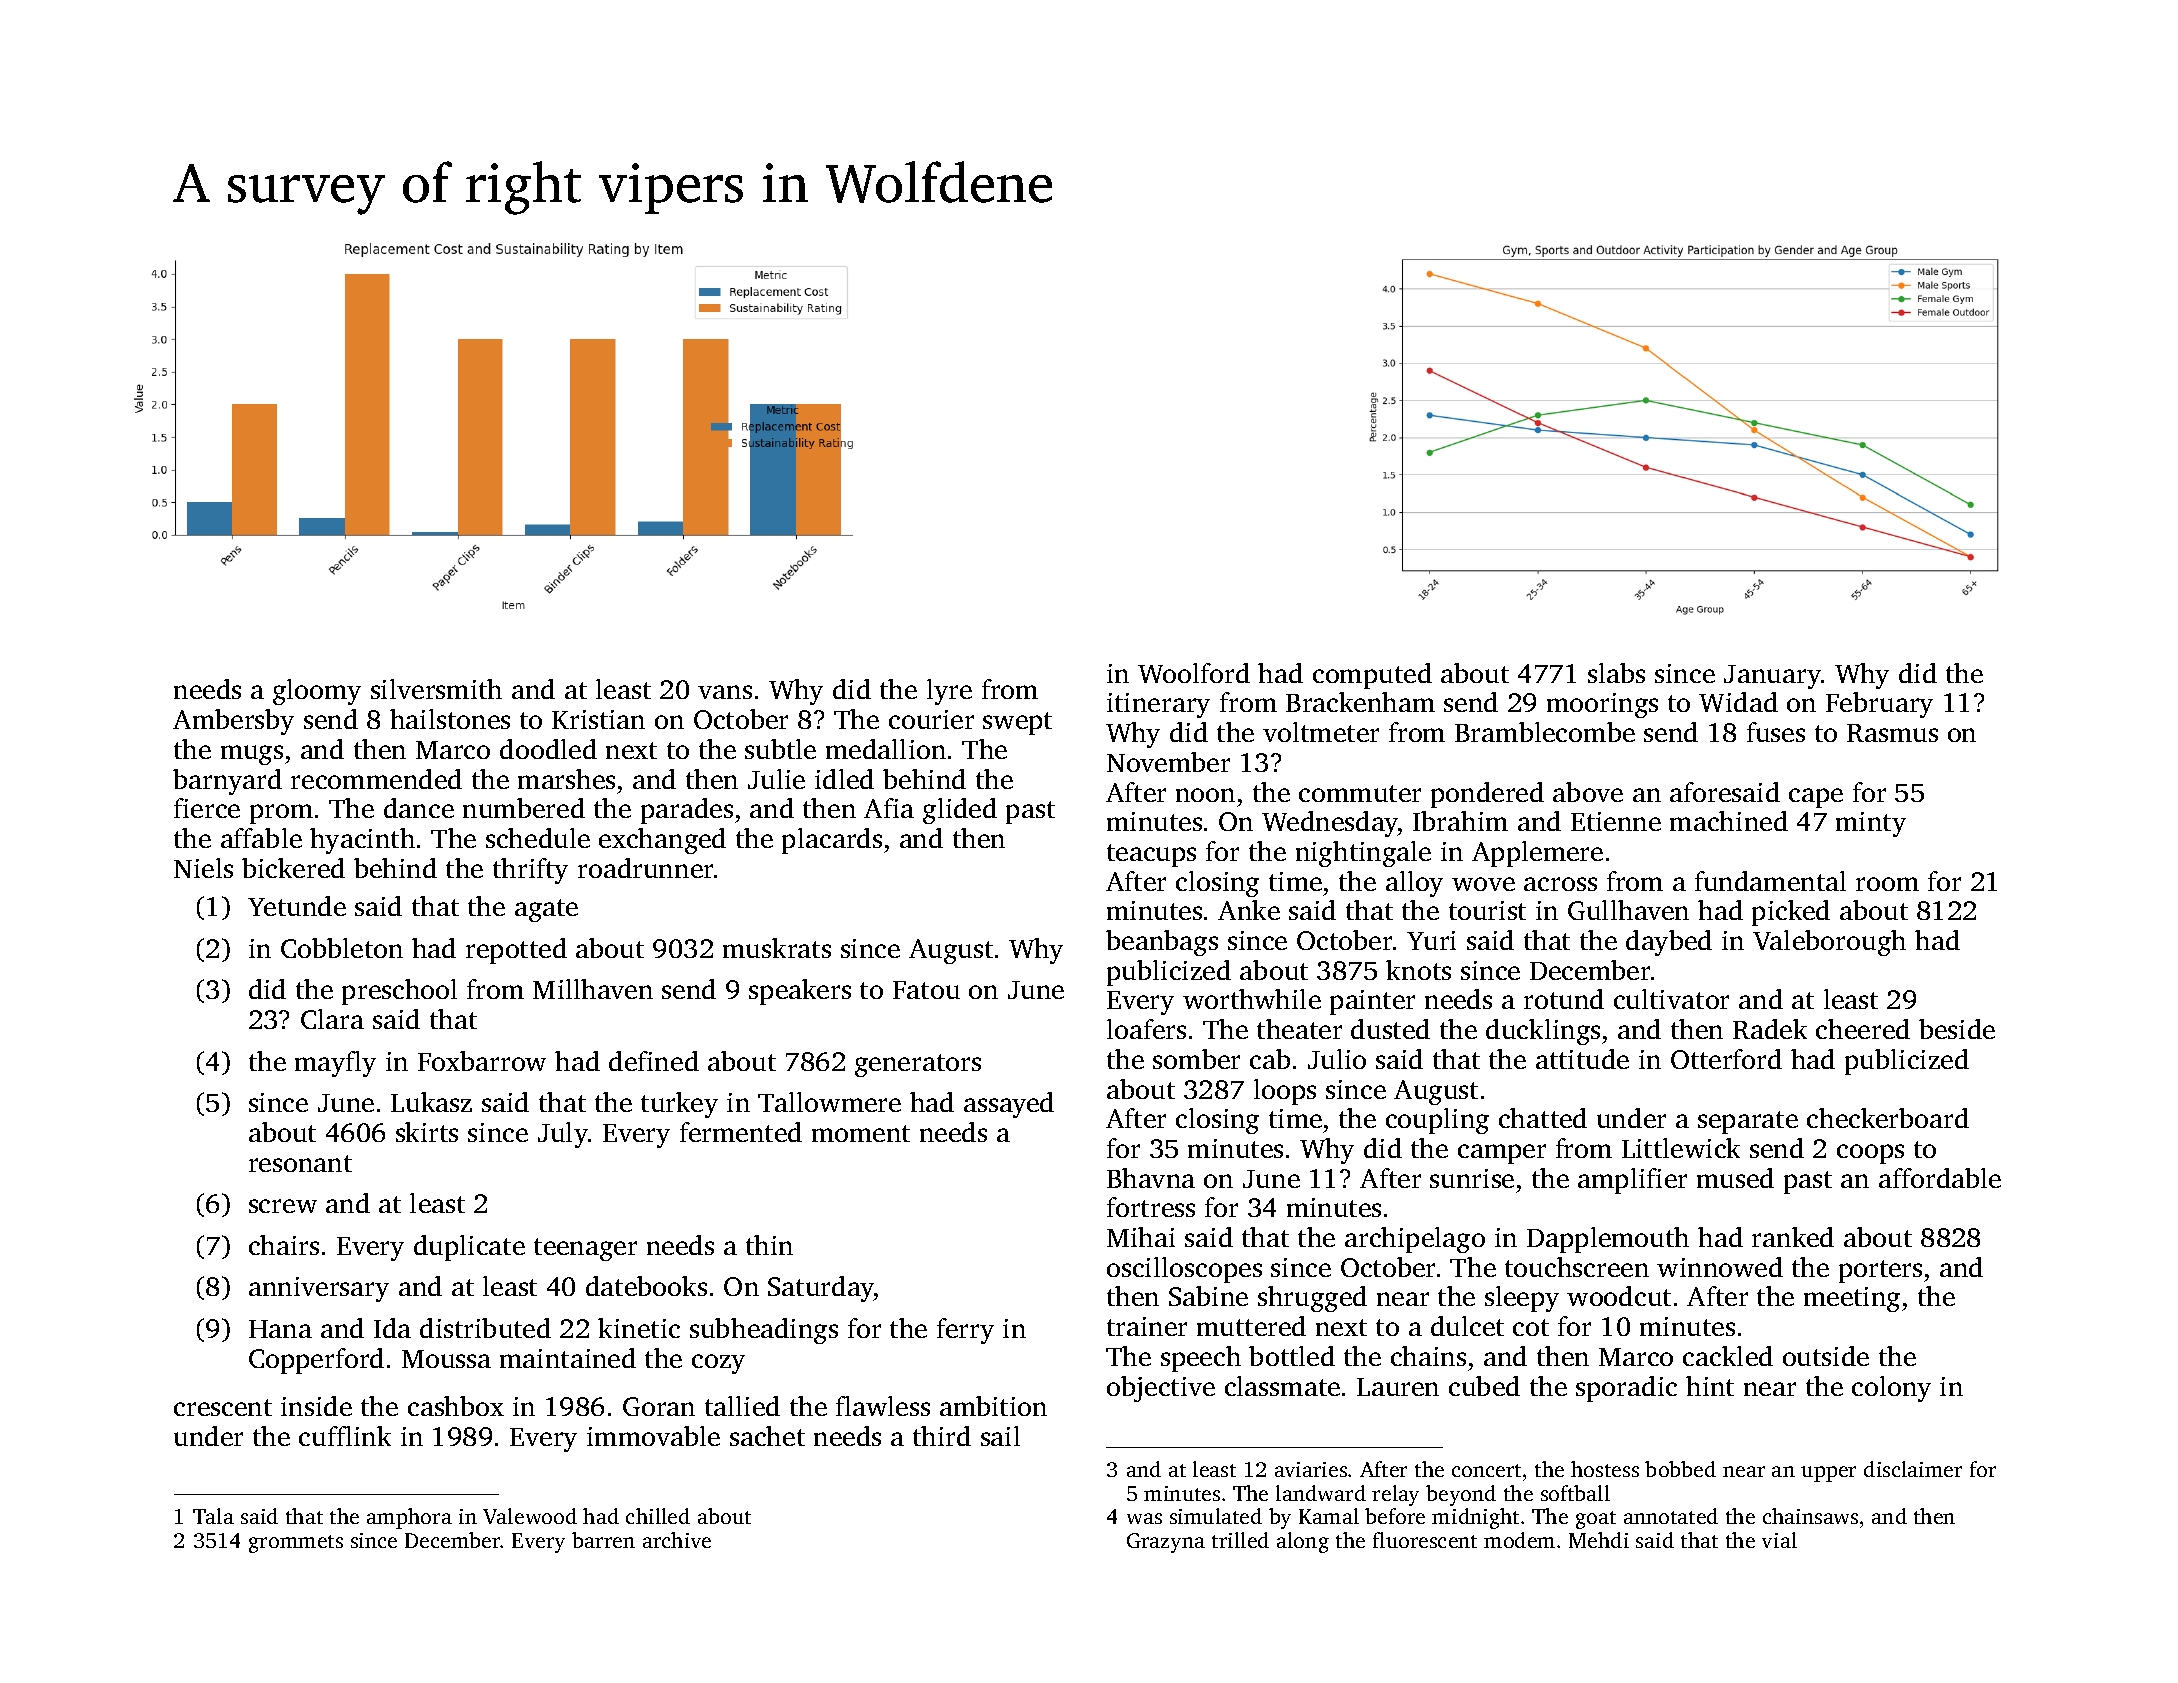 This screenshot has width=2178, height=1683. Describe the element at coordinates (1891, 1389) in the screenshot. I see `colony` at that location.
